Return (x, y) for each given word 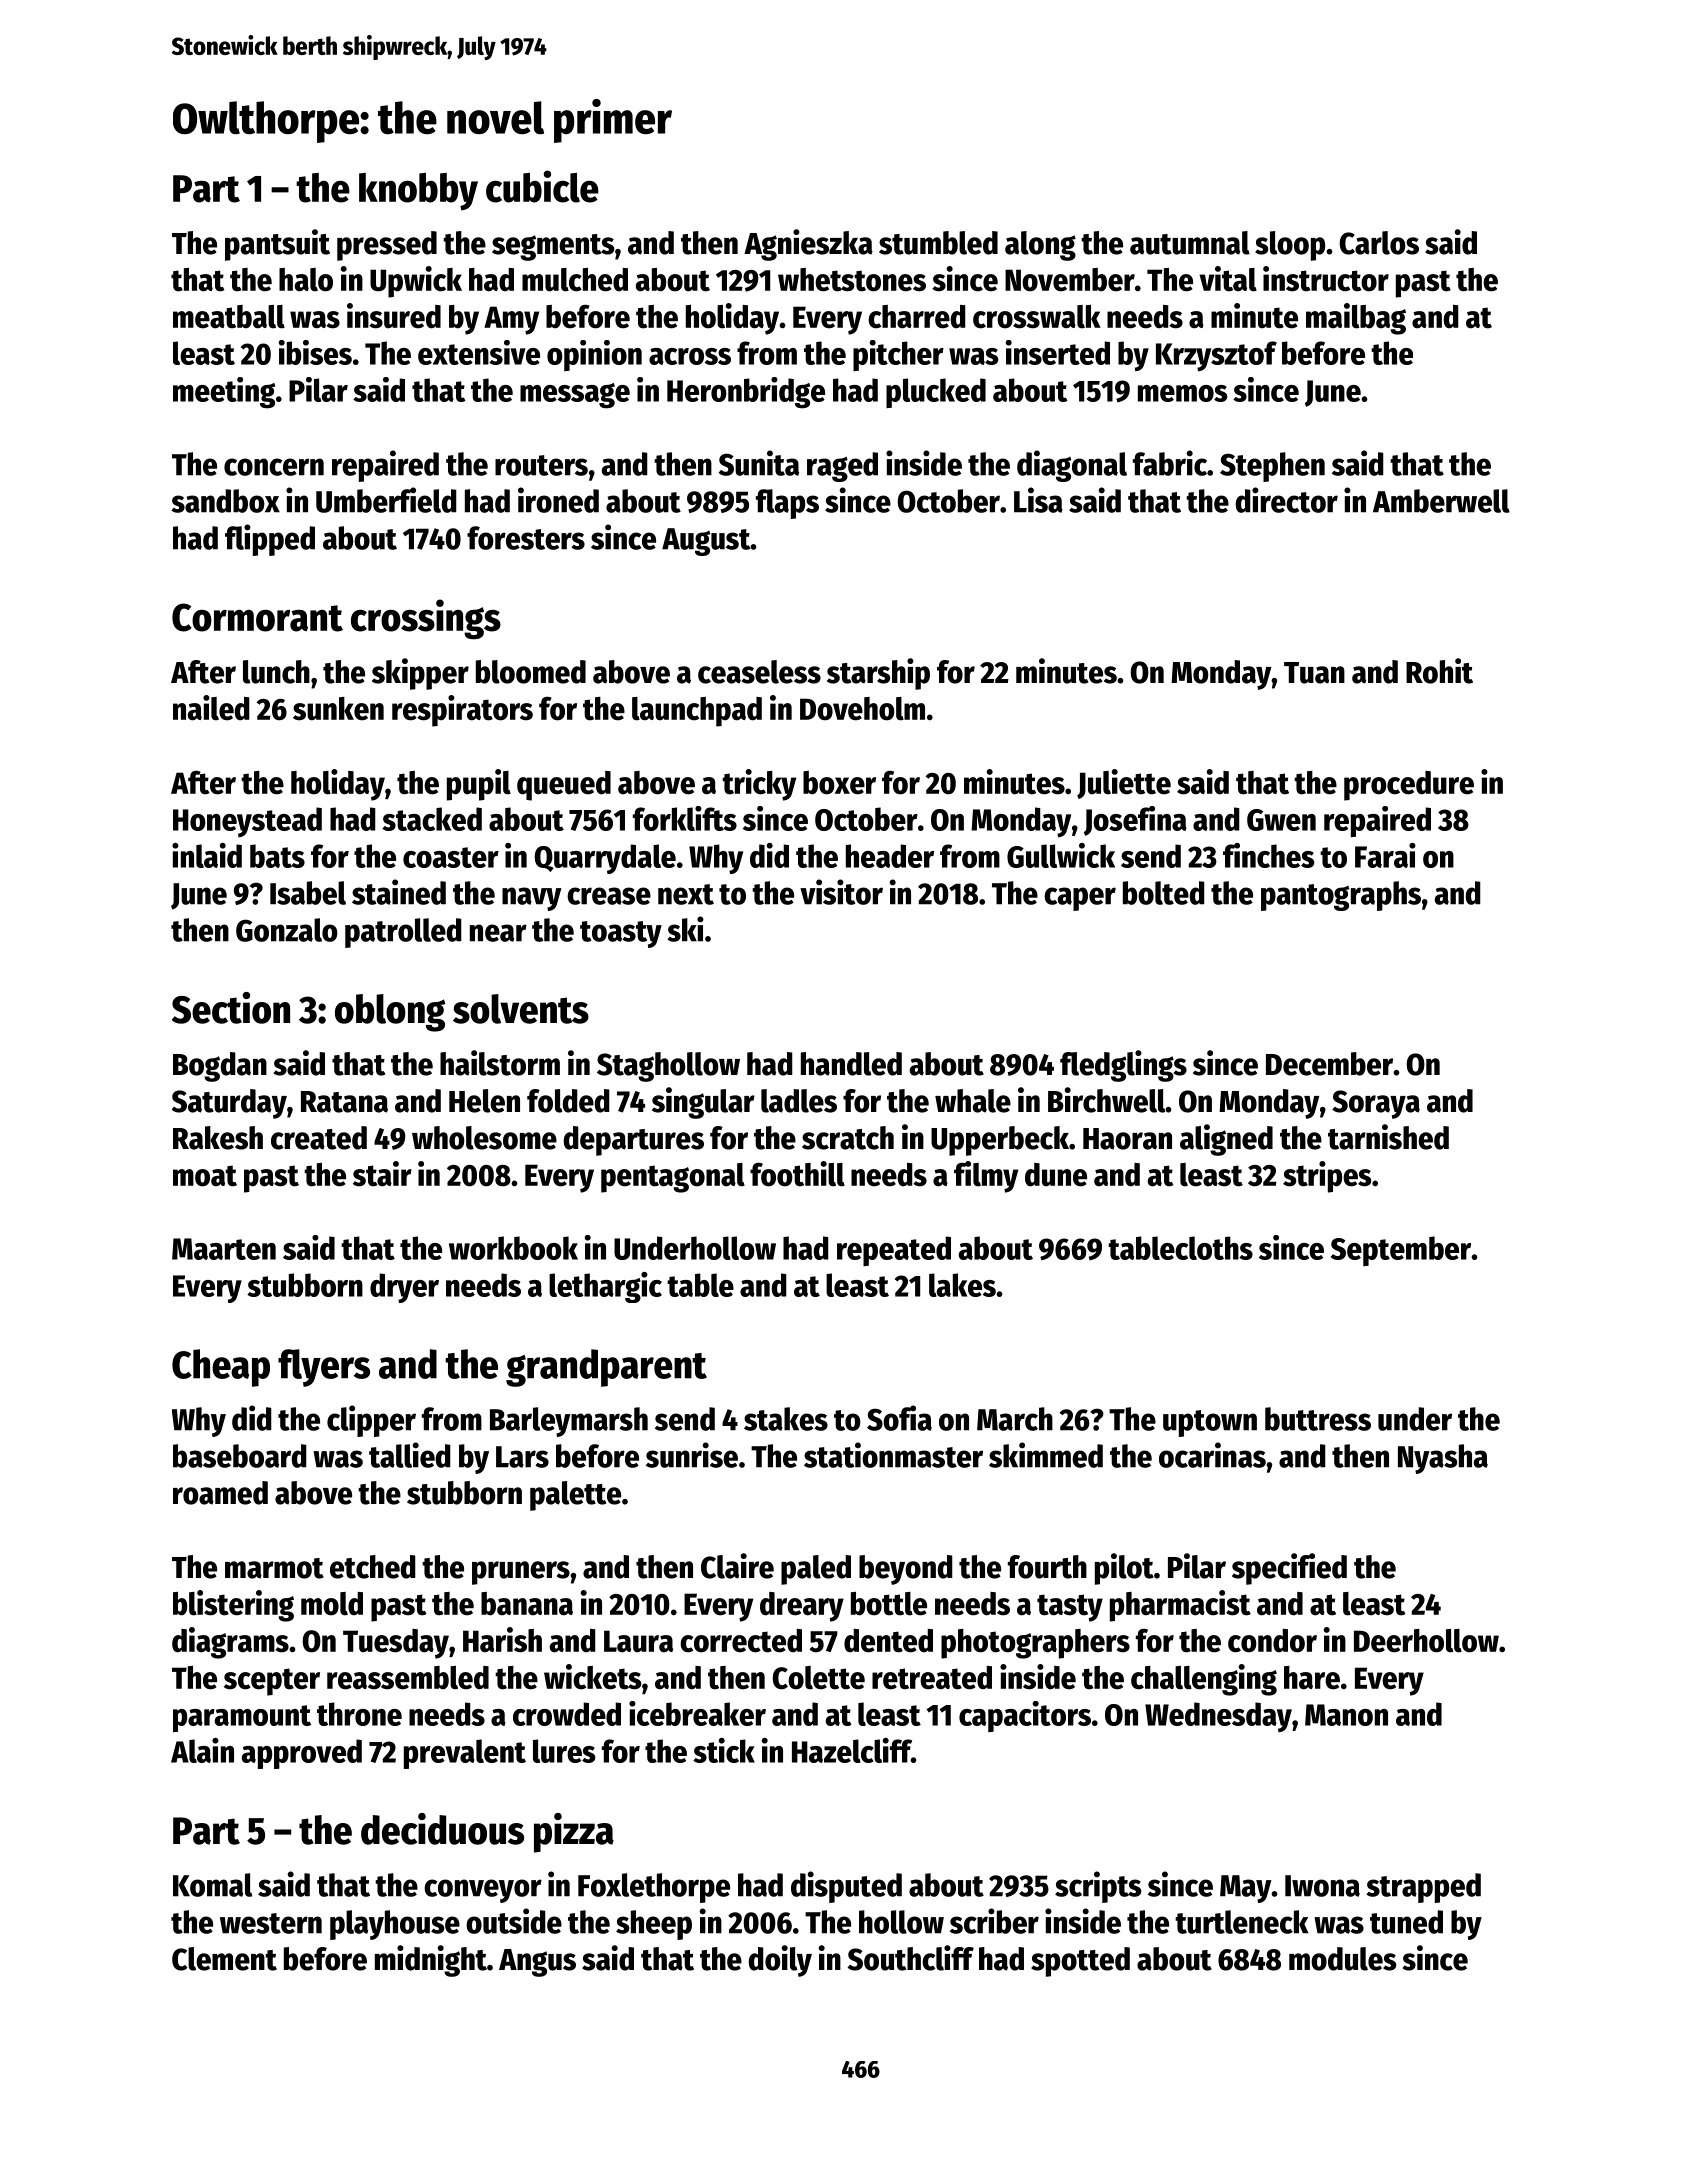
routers (541, 465)
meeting (224, 393)
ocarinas (1212, 1455)
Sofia (899, 1418)
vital (1228, 279)
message (575, 396)
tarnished (1388, 1137)
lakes (962, 1285)
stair (382, 1174)
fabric (1170, 463)
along (1040, 246)
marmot (274, 1568)
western (271, 1923)
